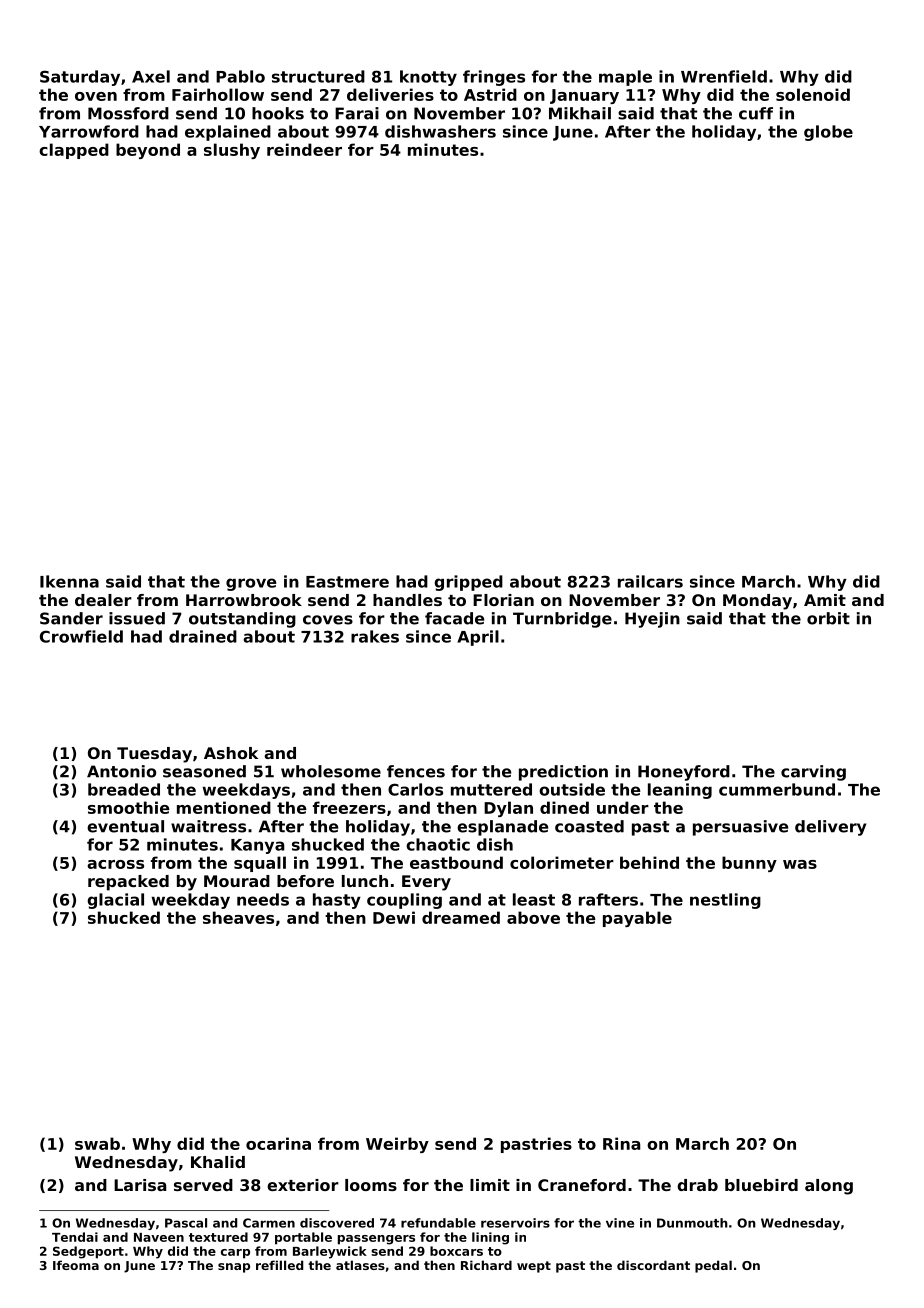 This screenshot has width=924, height=1308. Describe the element at coordinates (533, 917) in the screenshot. I see `above` at that location.
